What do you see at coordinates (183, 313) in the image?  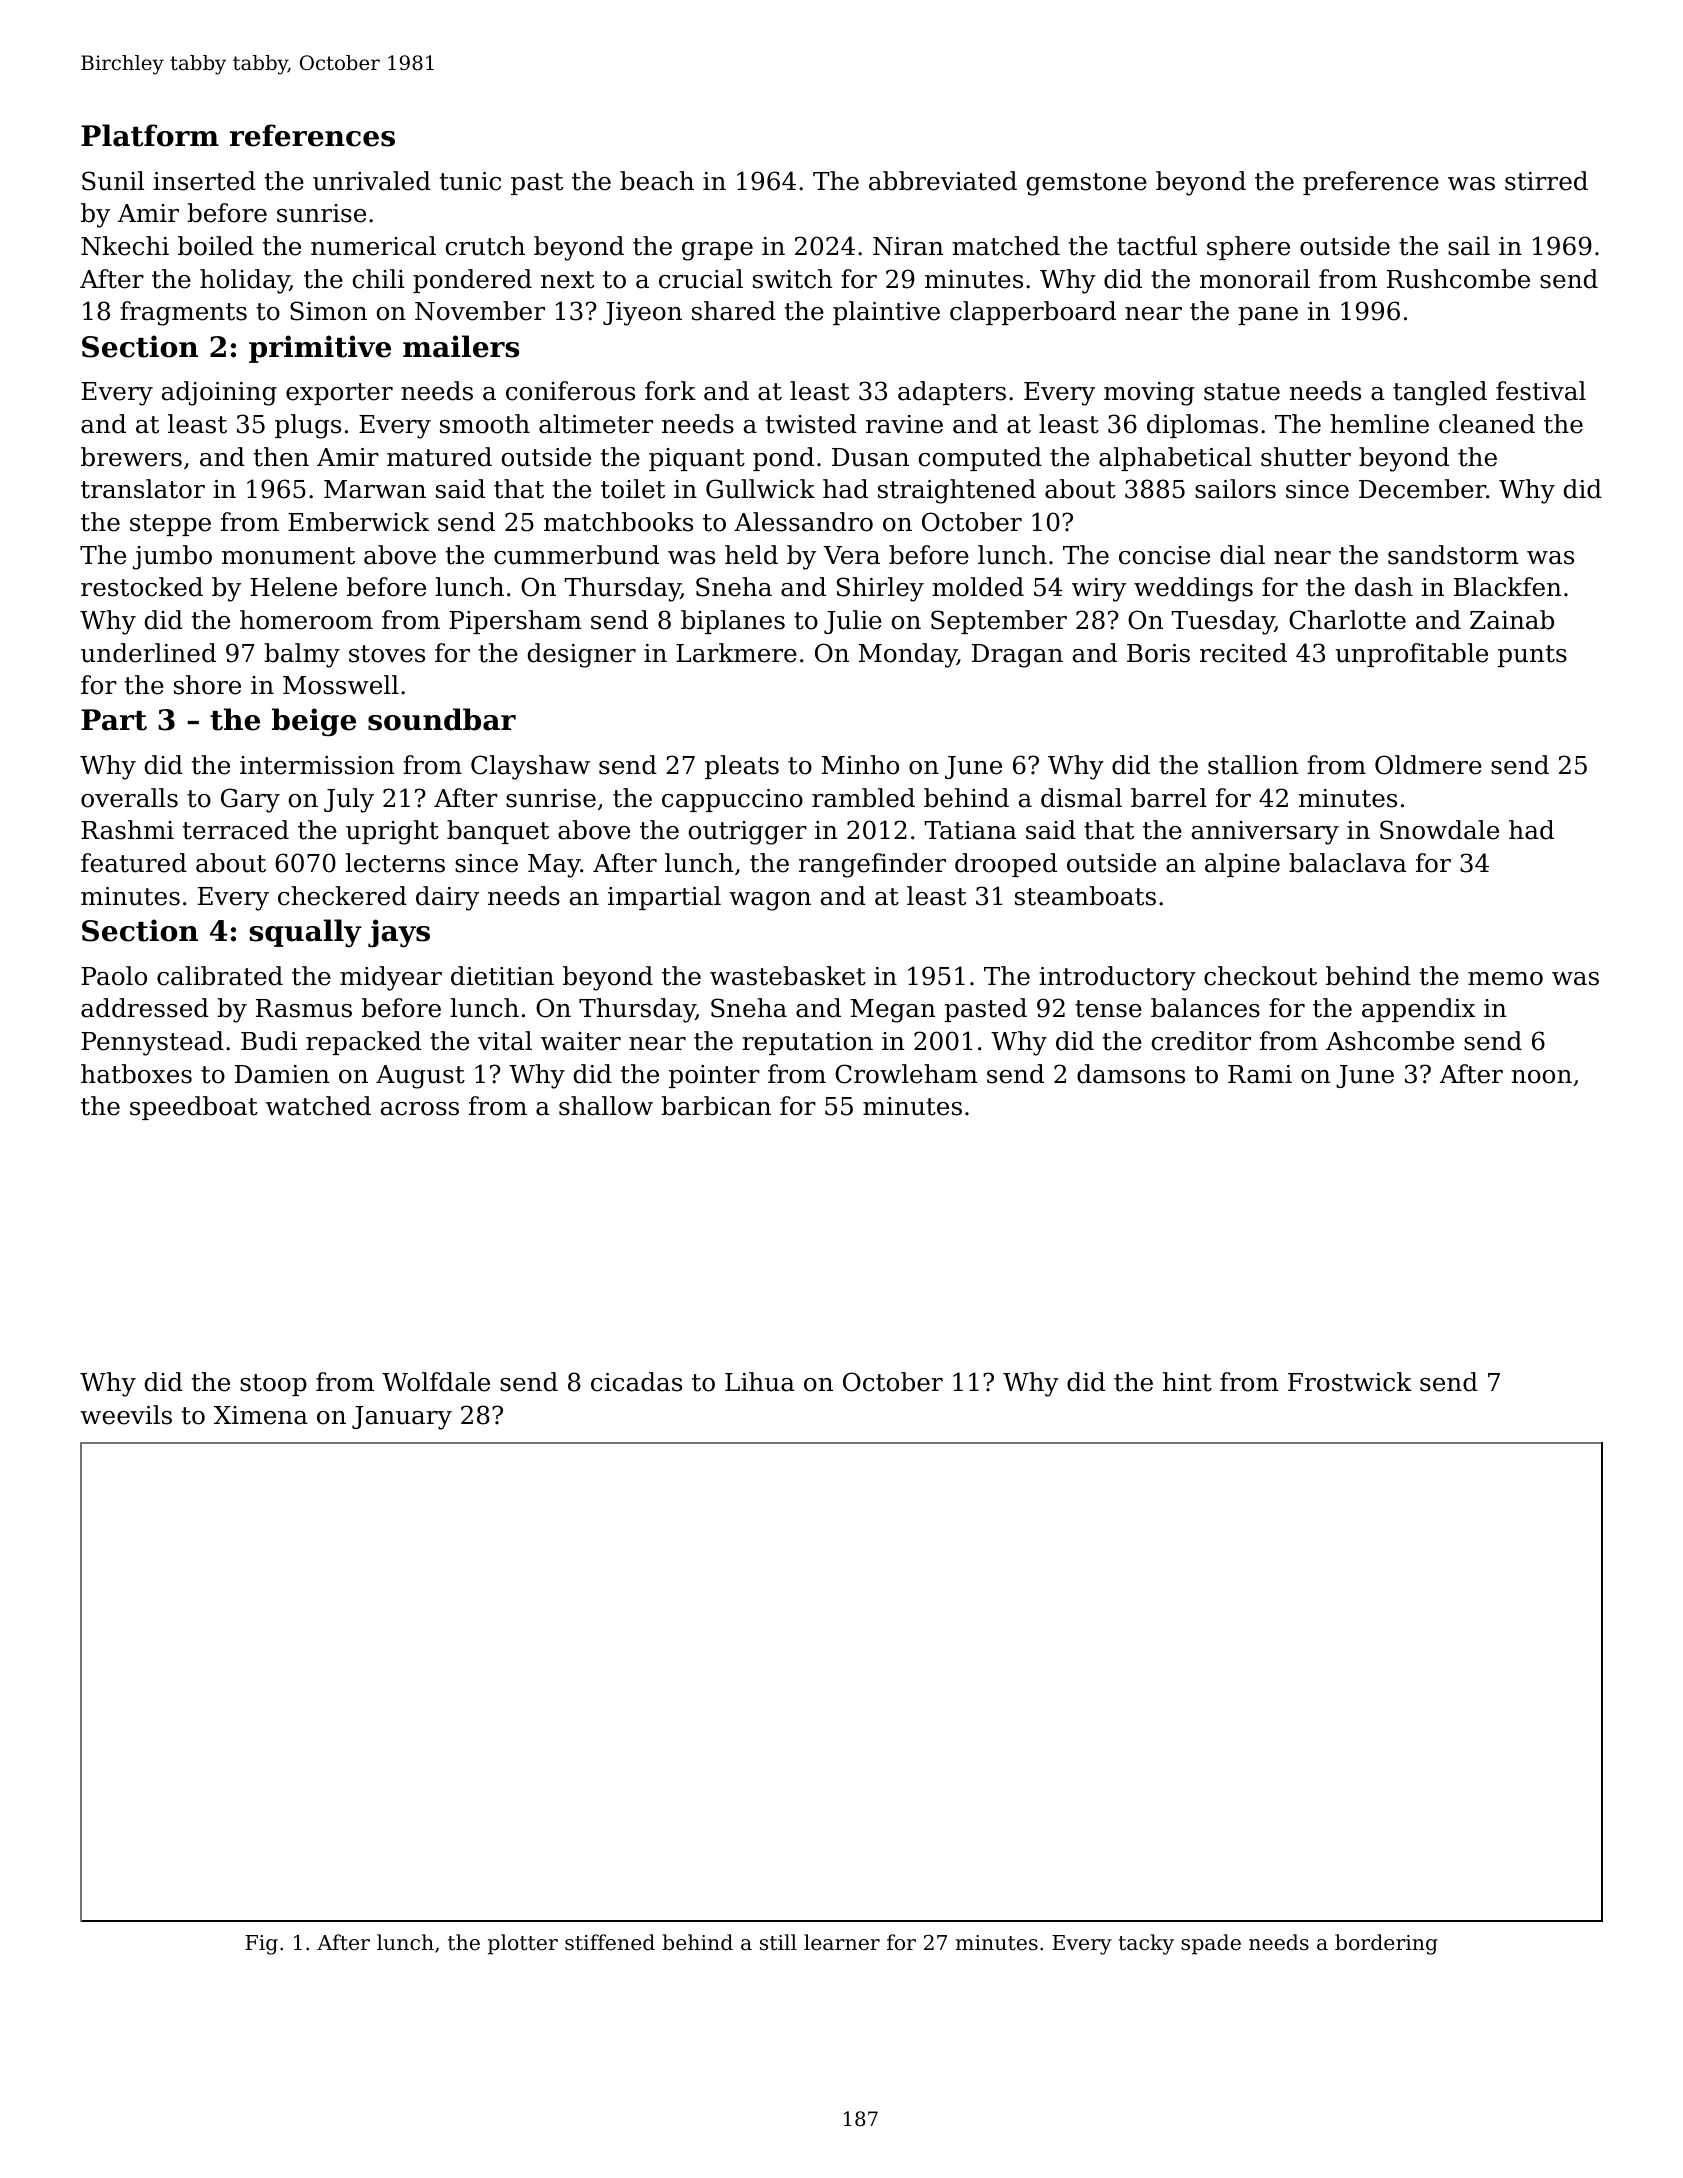 I see `fragments` at bounding box center [183, 313].
